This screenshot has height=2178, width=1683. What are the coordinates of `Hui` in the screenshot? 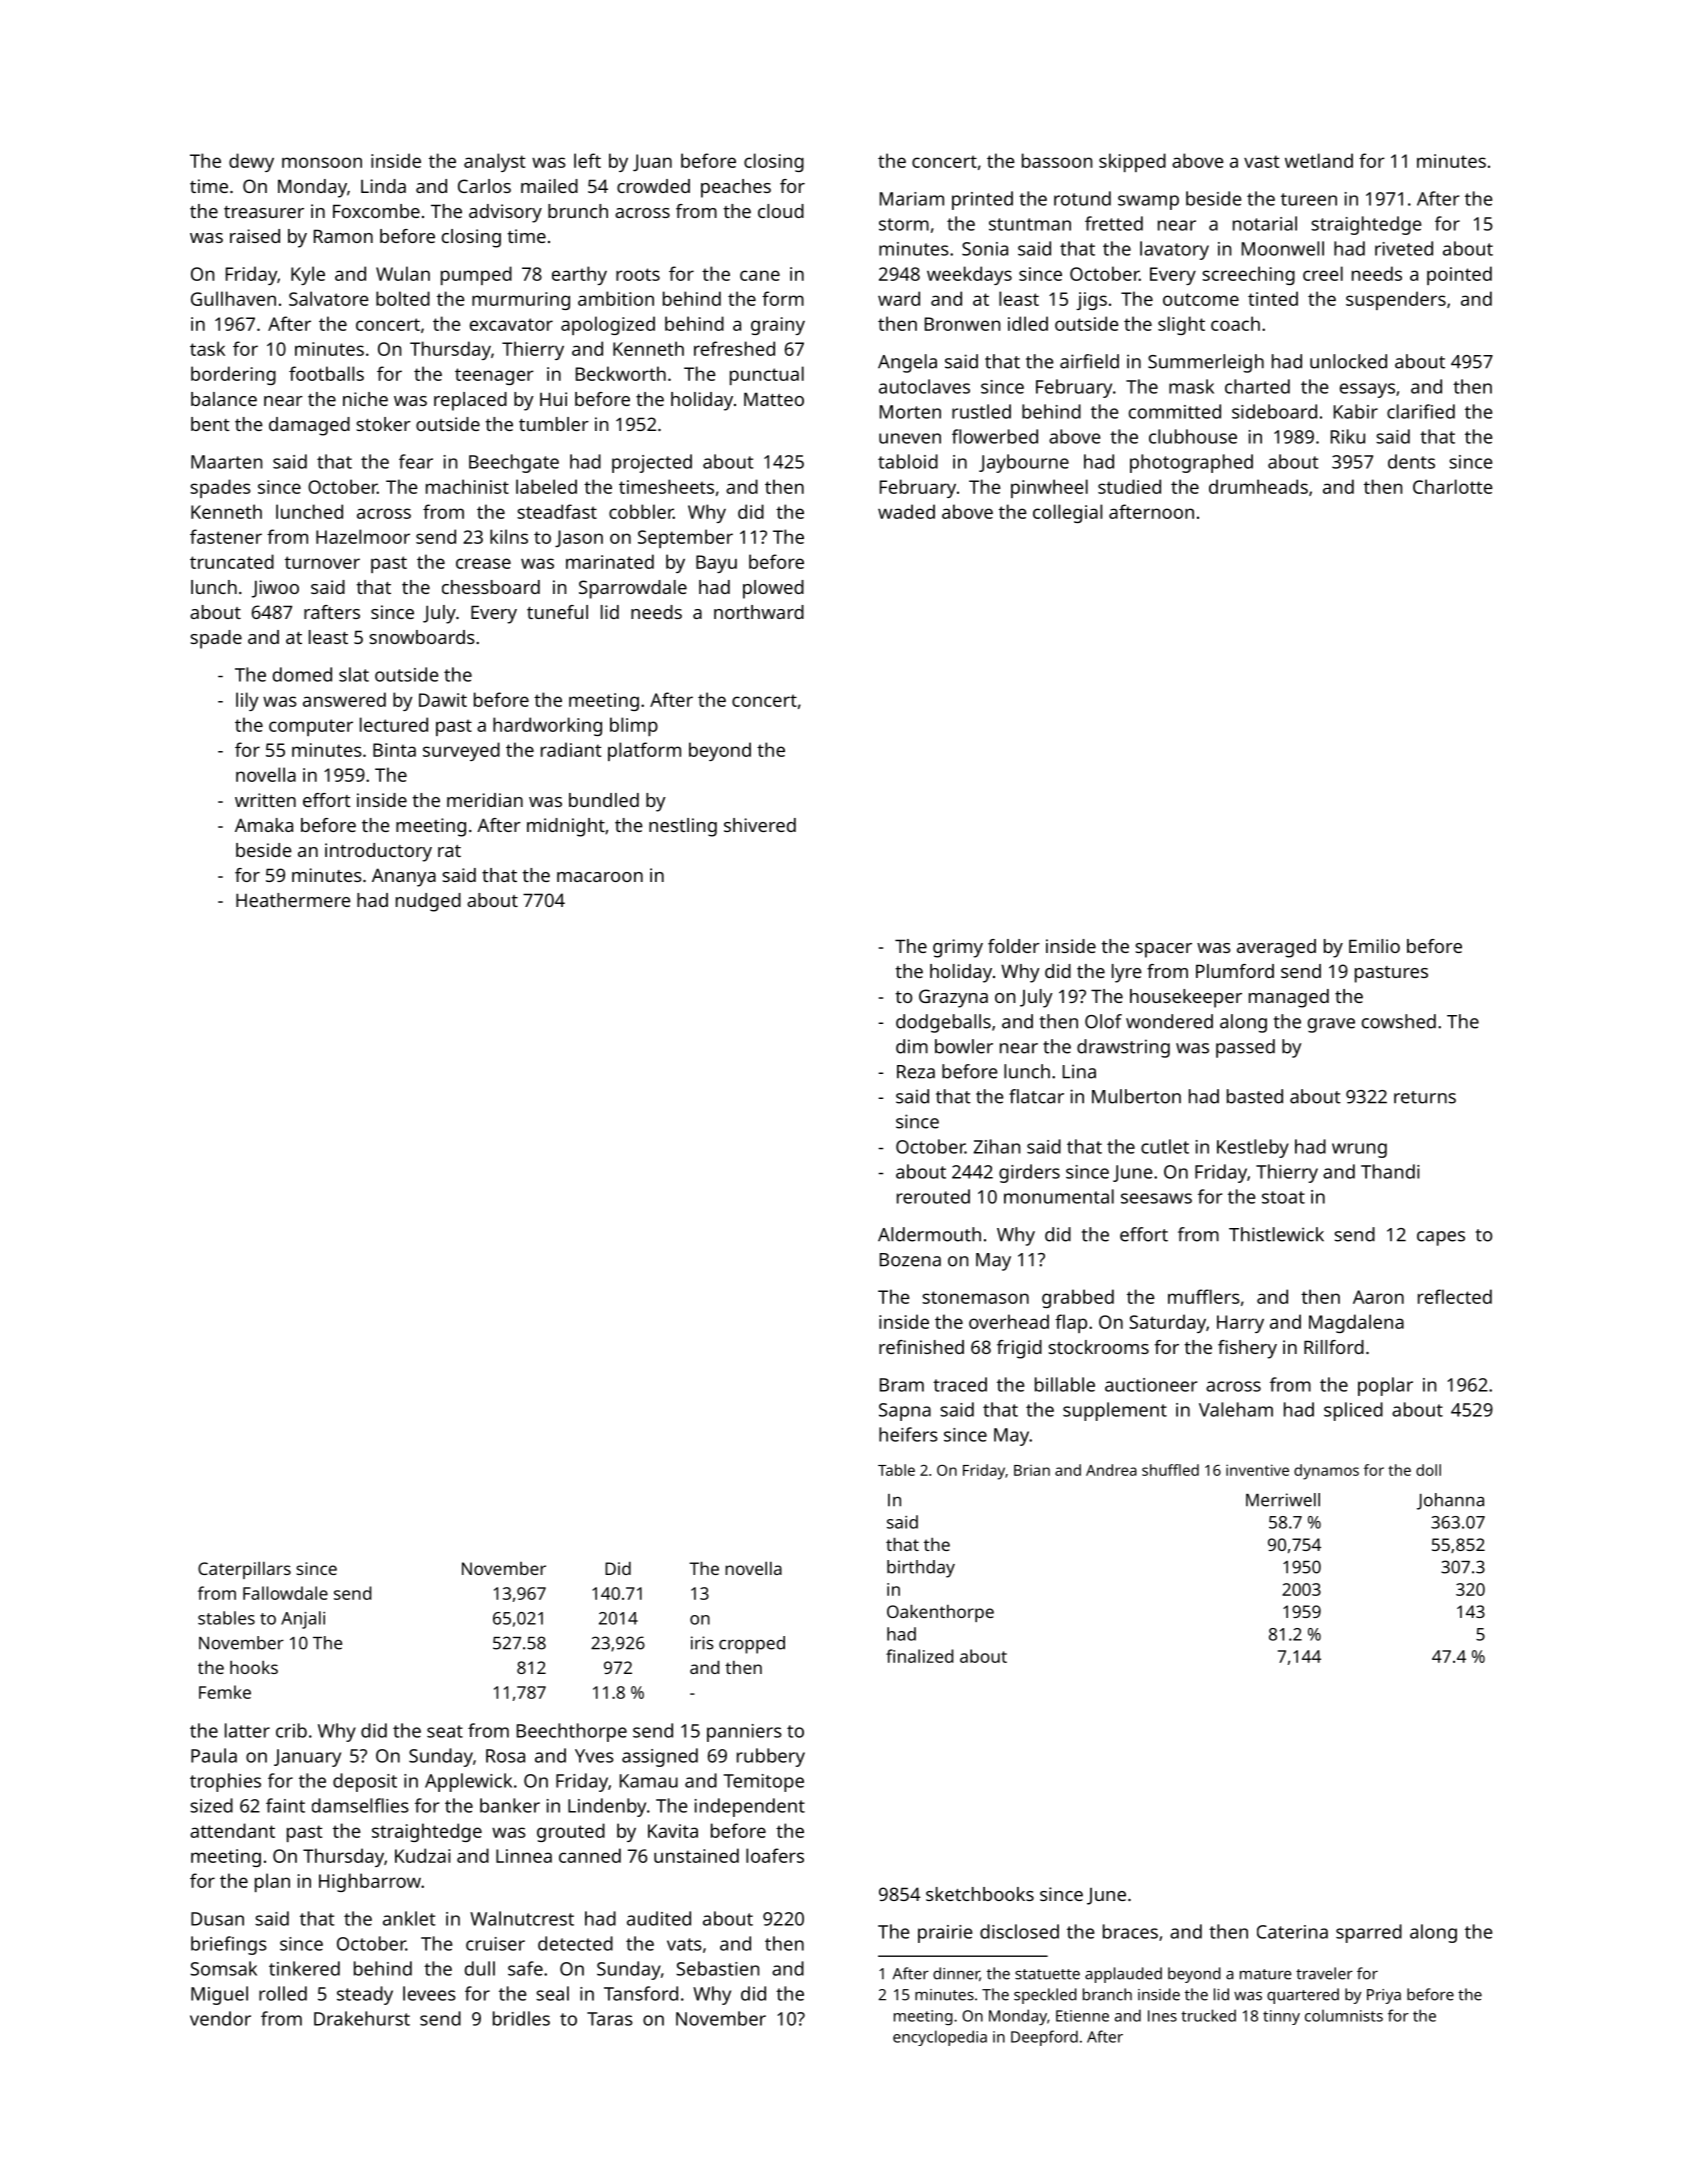 It's located at (553, 399).
